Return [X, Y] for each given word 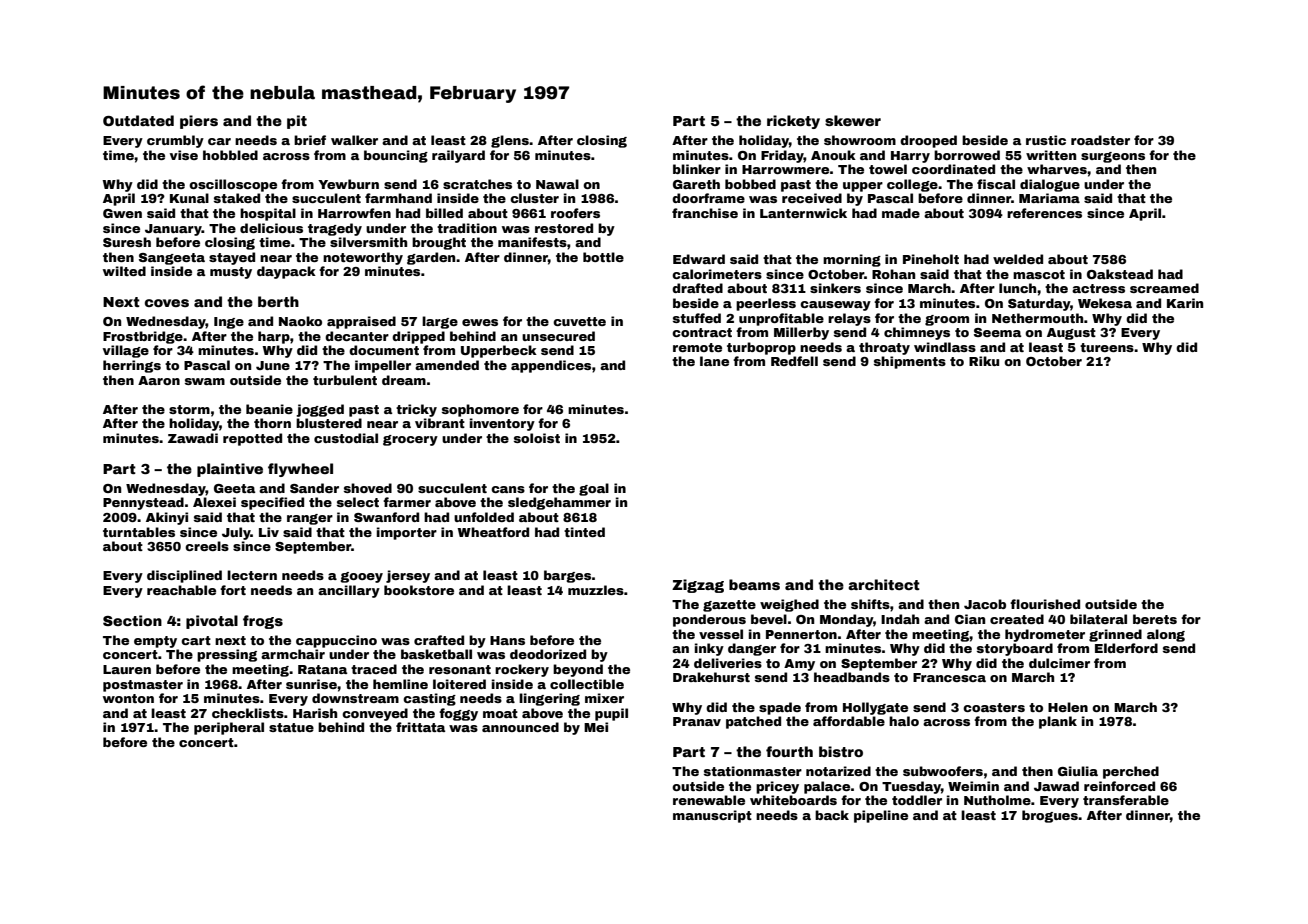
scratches [477, 184]
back [832, 815]
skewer [853, 120]
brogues [1050, 816]
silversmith [368, 242]
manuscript [712, 816]
